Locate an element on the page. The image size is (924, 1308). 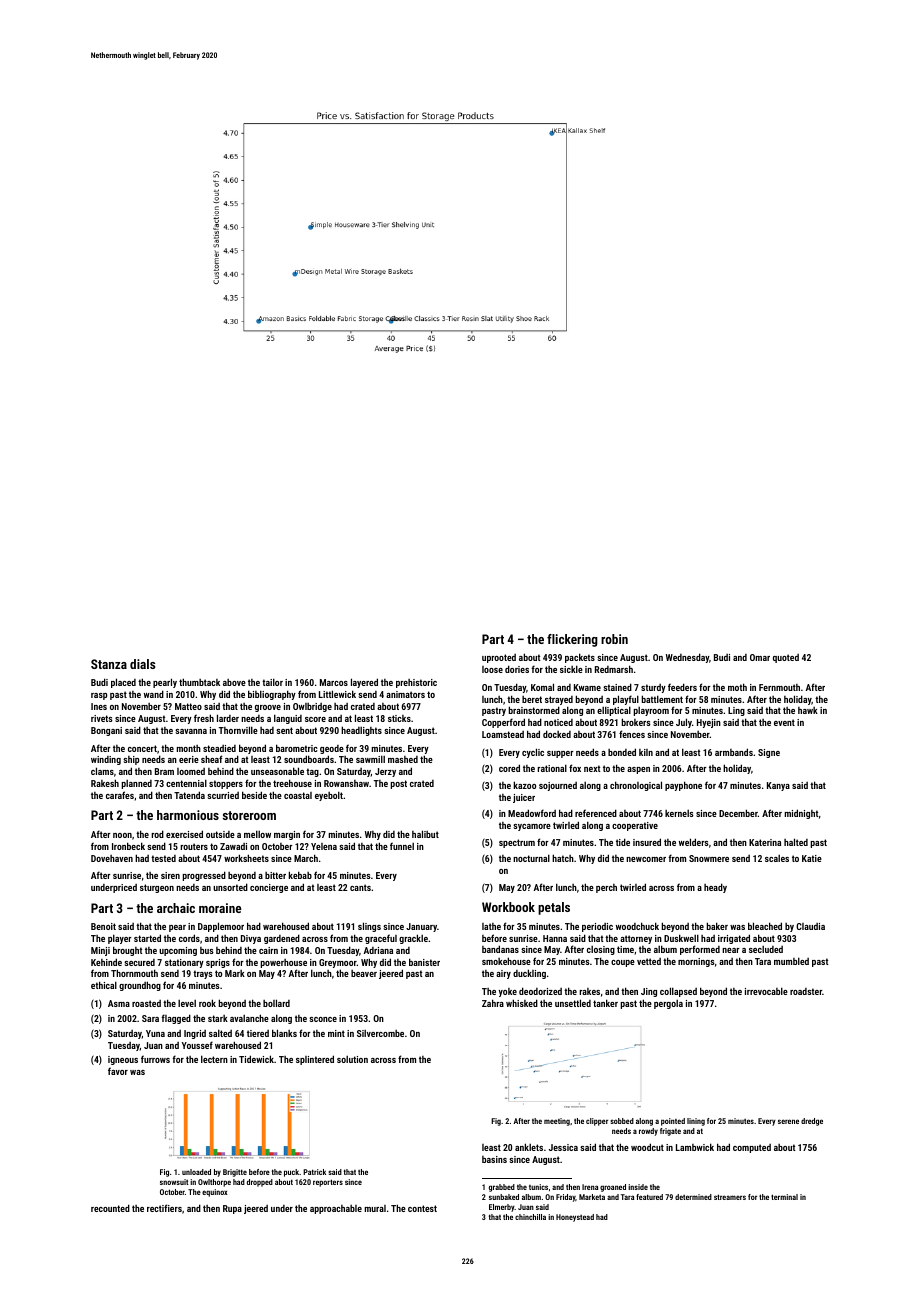
Stanza is located at coordinates (109, 664).
